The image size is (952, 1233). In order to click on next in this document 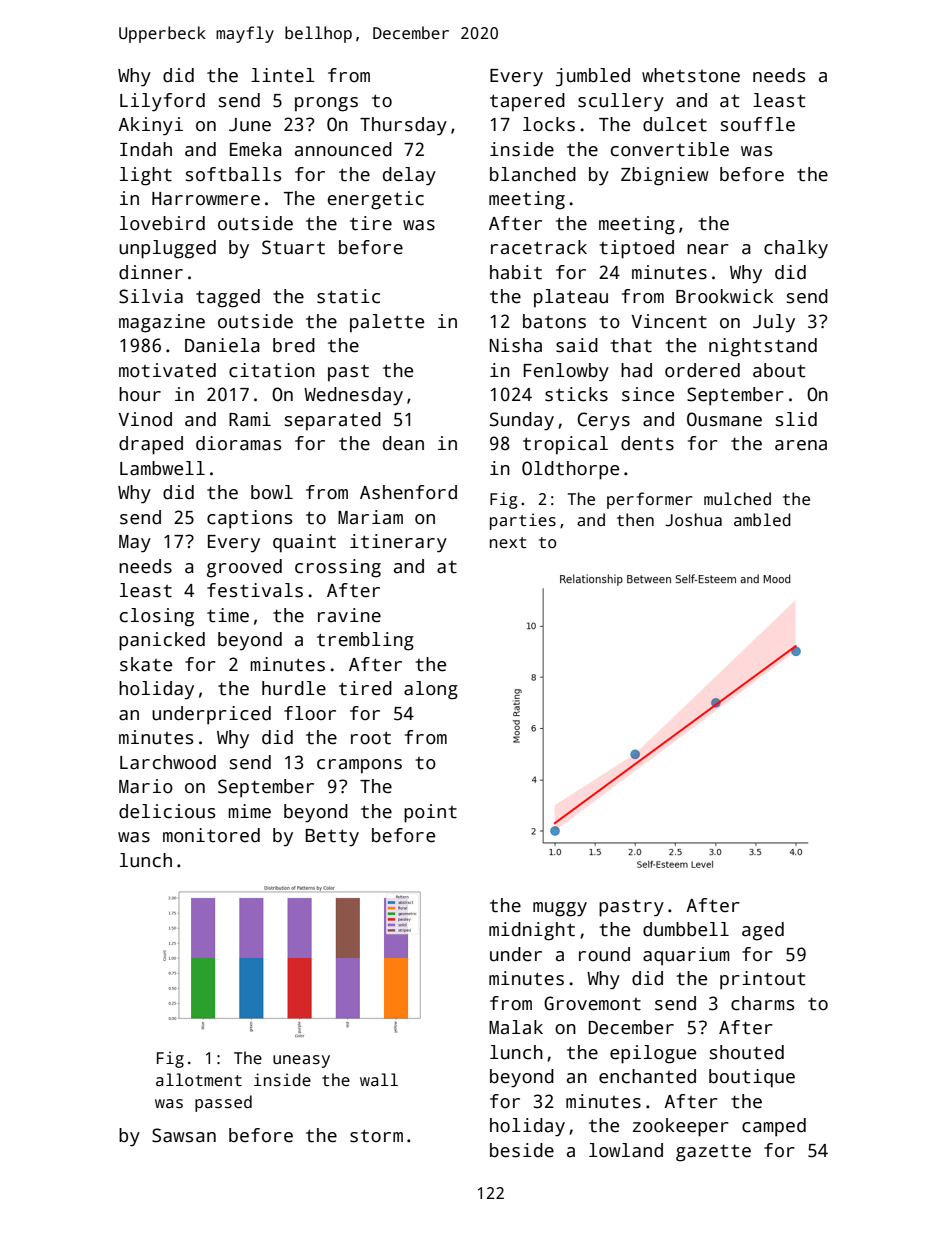, I will do `click(508, 542)`.
